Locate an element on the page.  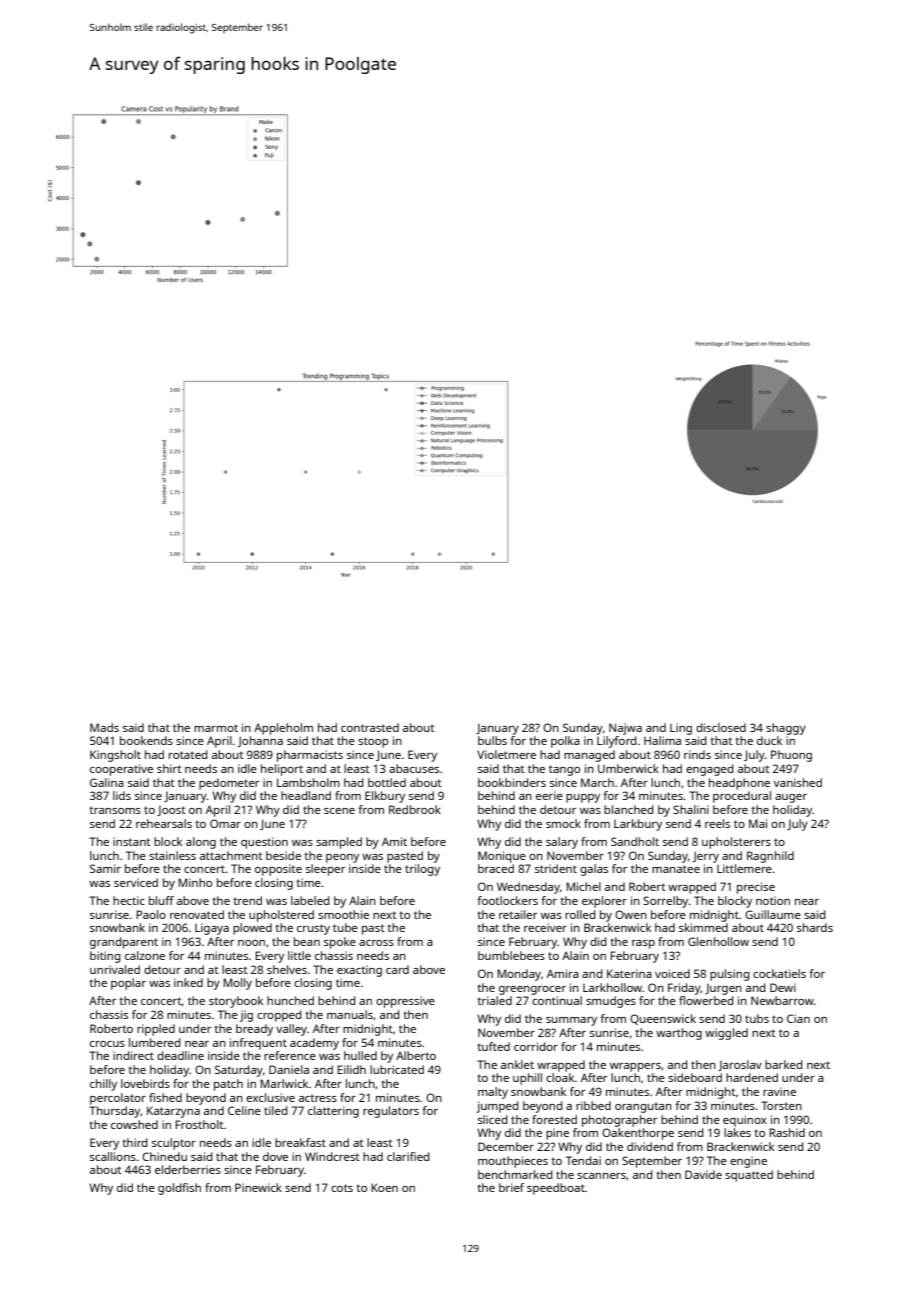
contrasted is located at coordinates (370, 727).
